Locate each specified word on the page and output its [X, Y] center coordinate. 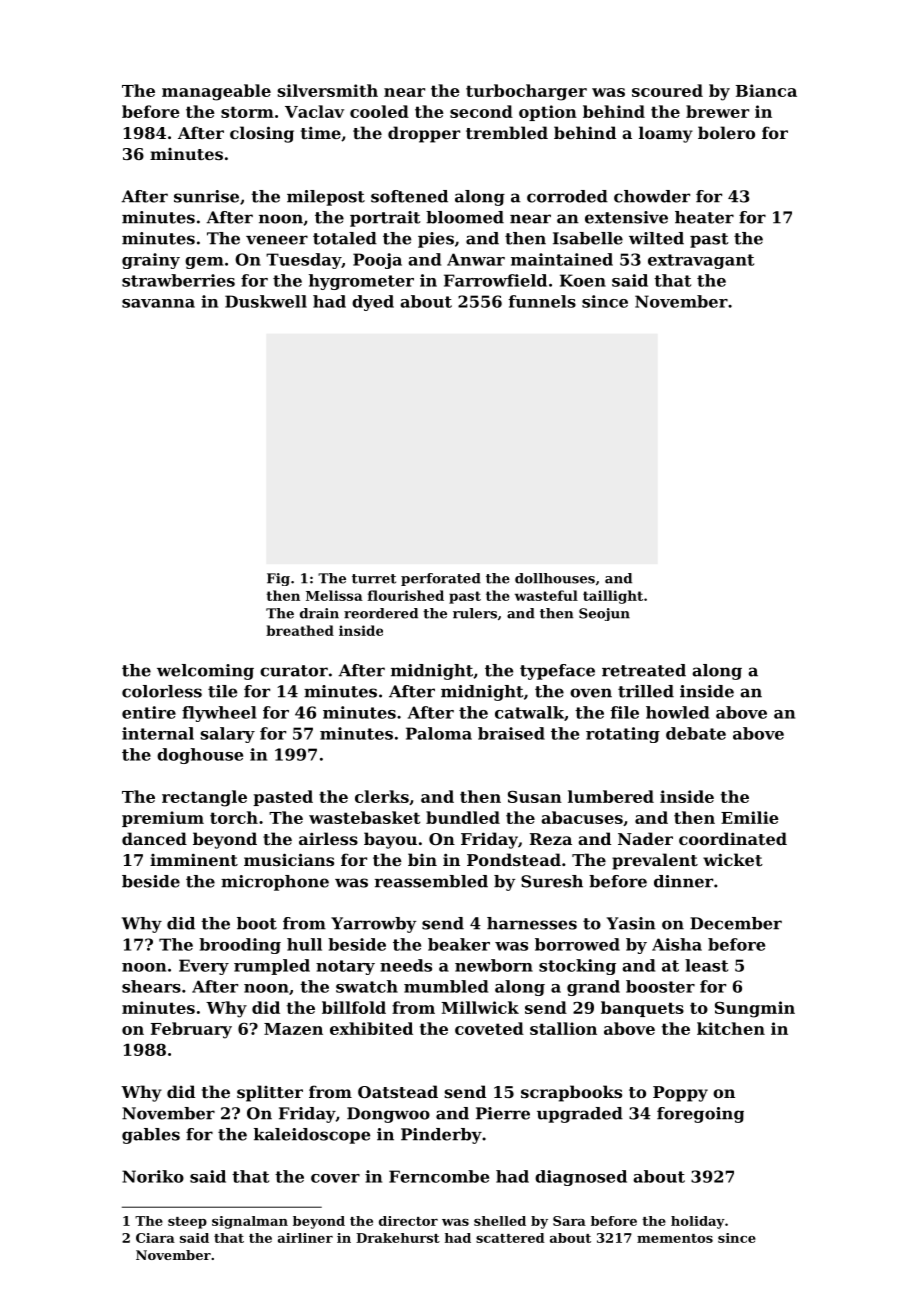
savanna [158, 303]
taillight [613, 597]
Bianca [766, 90]
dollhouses [555, 578]
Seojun [604, 614]
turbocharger [526, 92]
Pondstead [514, 859]
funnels [542, 301]
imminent [194, 859]
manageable [216, 92]
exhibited [371, 1028]
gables [151, 1136]
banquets [642, 1009]
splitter [270, 1093]
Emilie [750, 817]
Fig [278, 579]
